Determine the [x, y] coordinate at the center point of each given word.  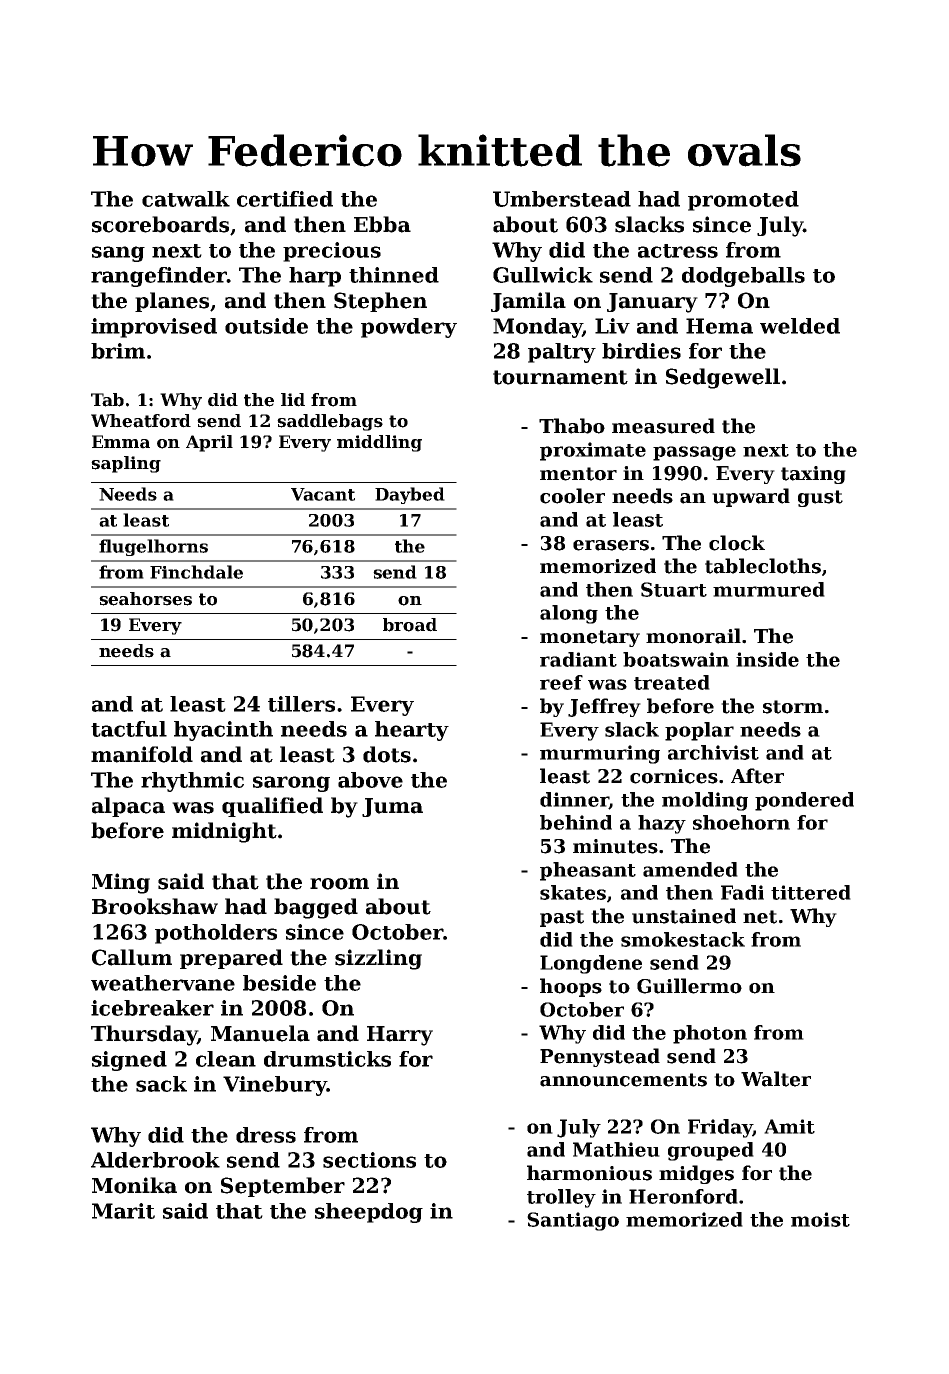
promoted [743, 201]
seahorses [145, 599]
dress [266, 1135]
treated [672, 682]
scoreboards [160, 224]
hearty [412, 731]
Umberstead [562, 199]
